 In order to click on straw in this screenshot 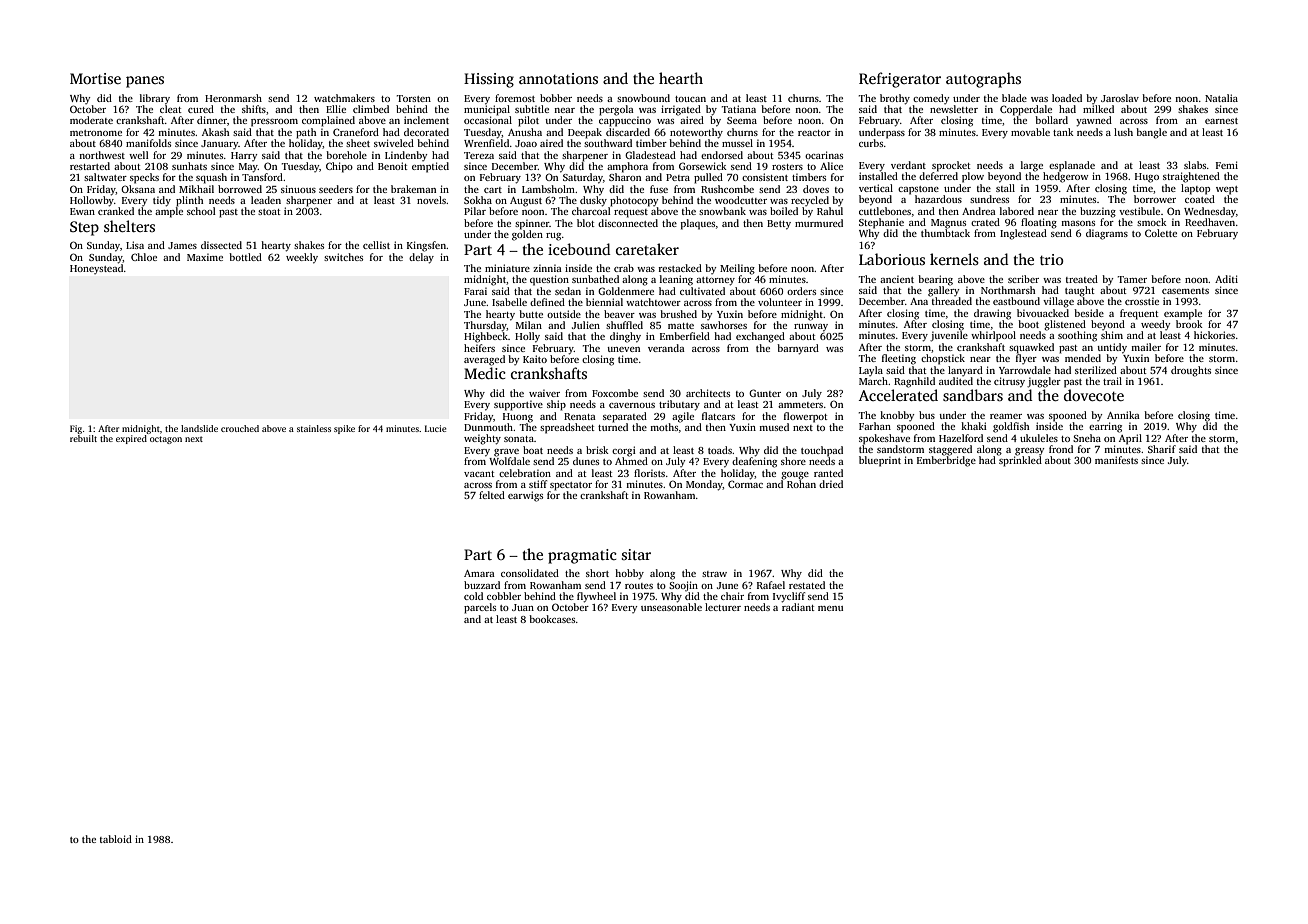, I will do `click(714, 574)`.
